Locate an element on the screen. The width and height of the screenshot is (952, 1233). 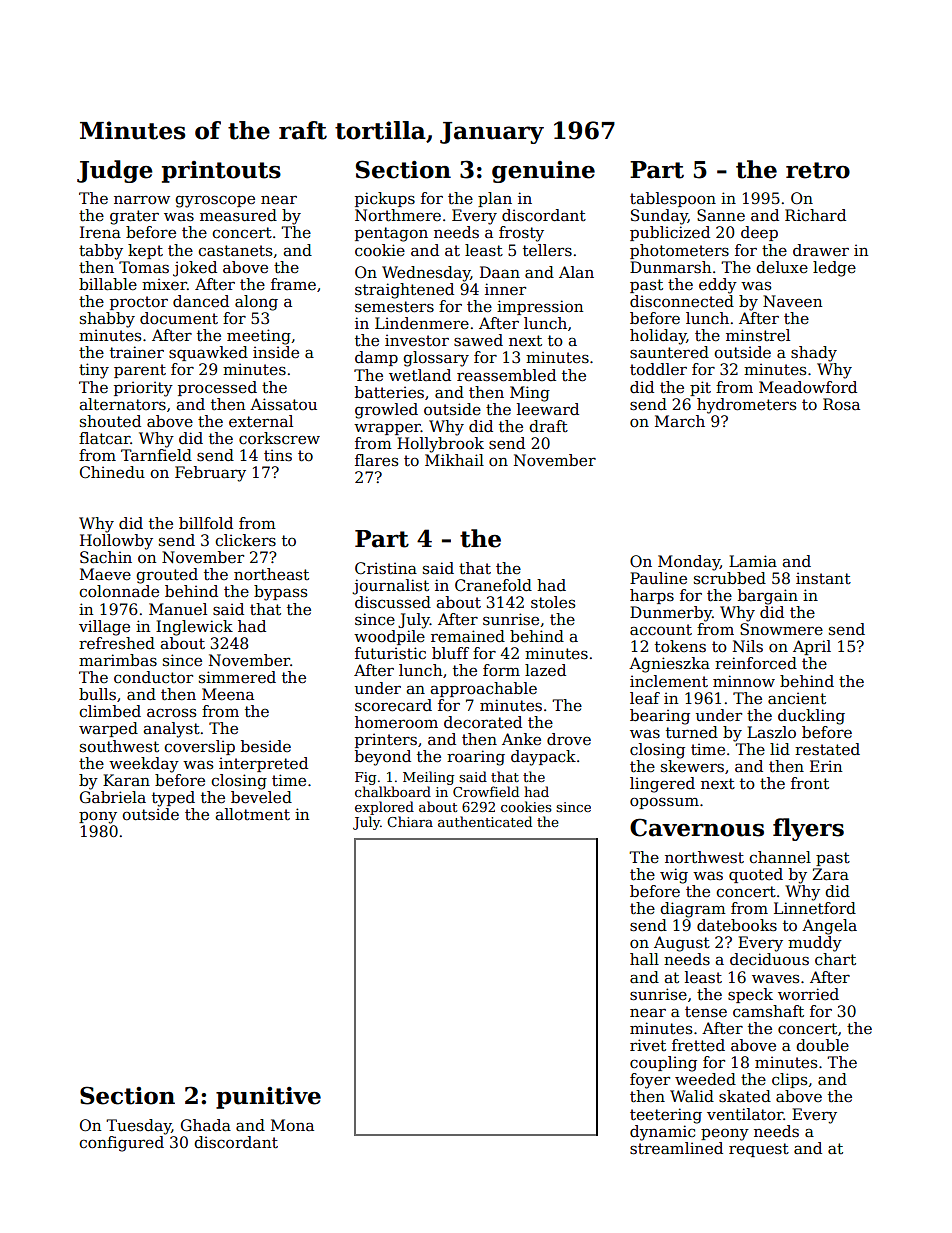
Cristina is located at coordinates (386, 568).
